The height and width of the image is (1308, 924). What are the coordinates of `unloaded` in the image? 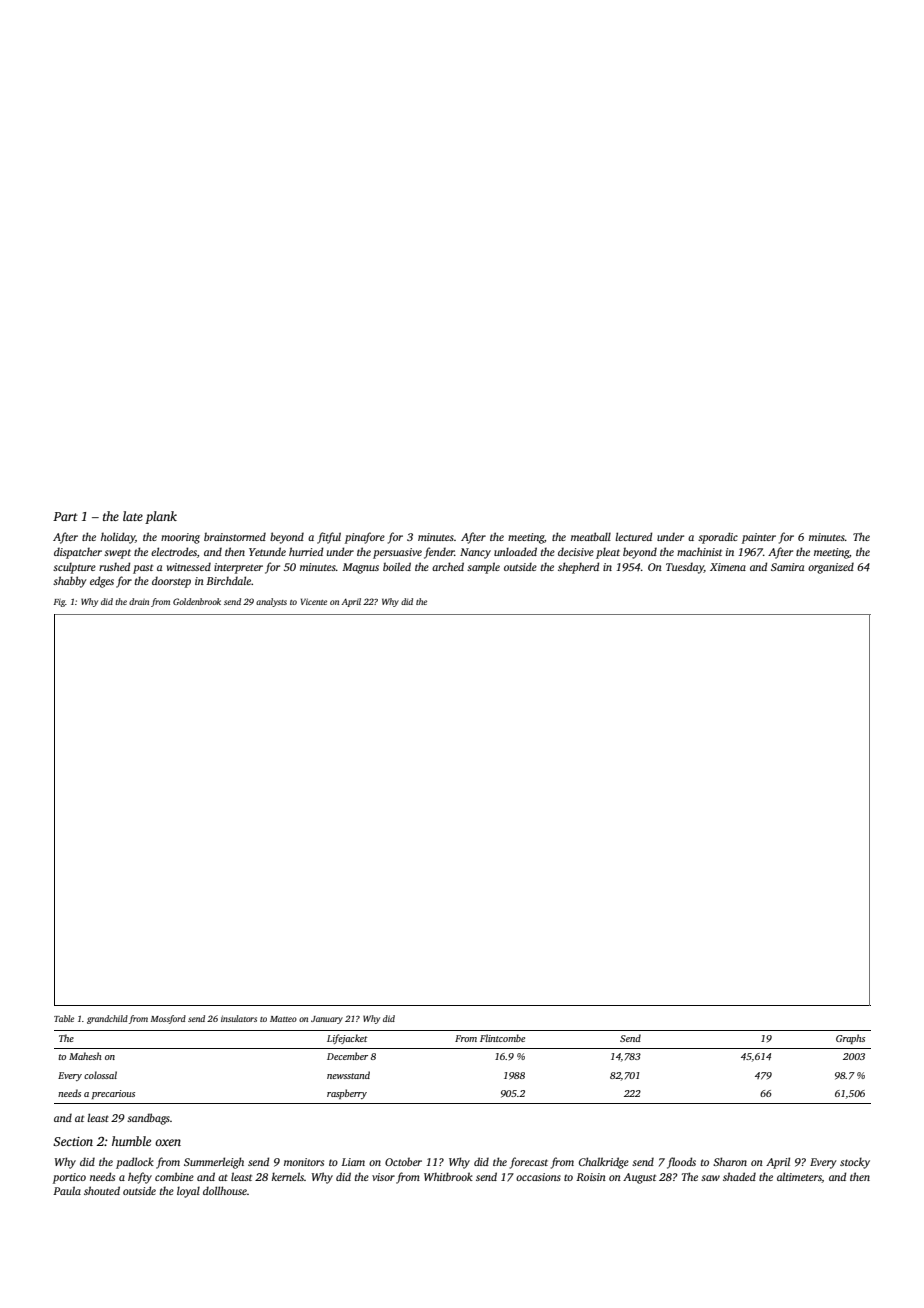 It's located at (515, 551).
